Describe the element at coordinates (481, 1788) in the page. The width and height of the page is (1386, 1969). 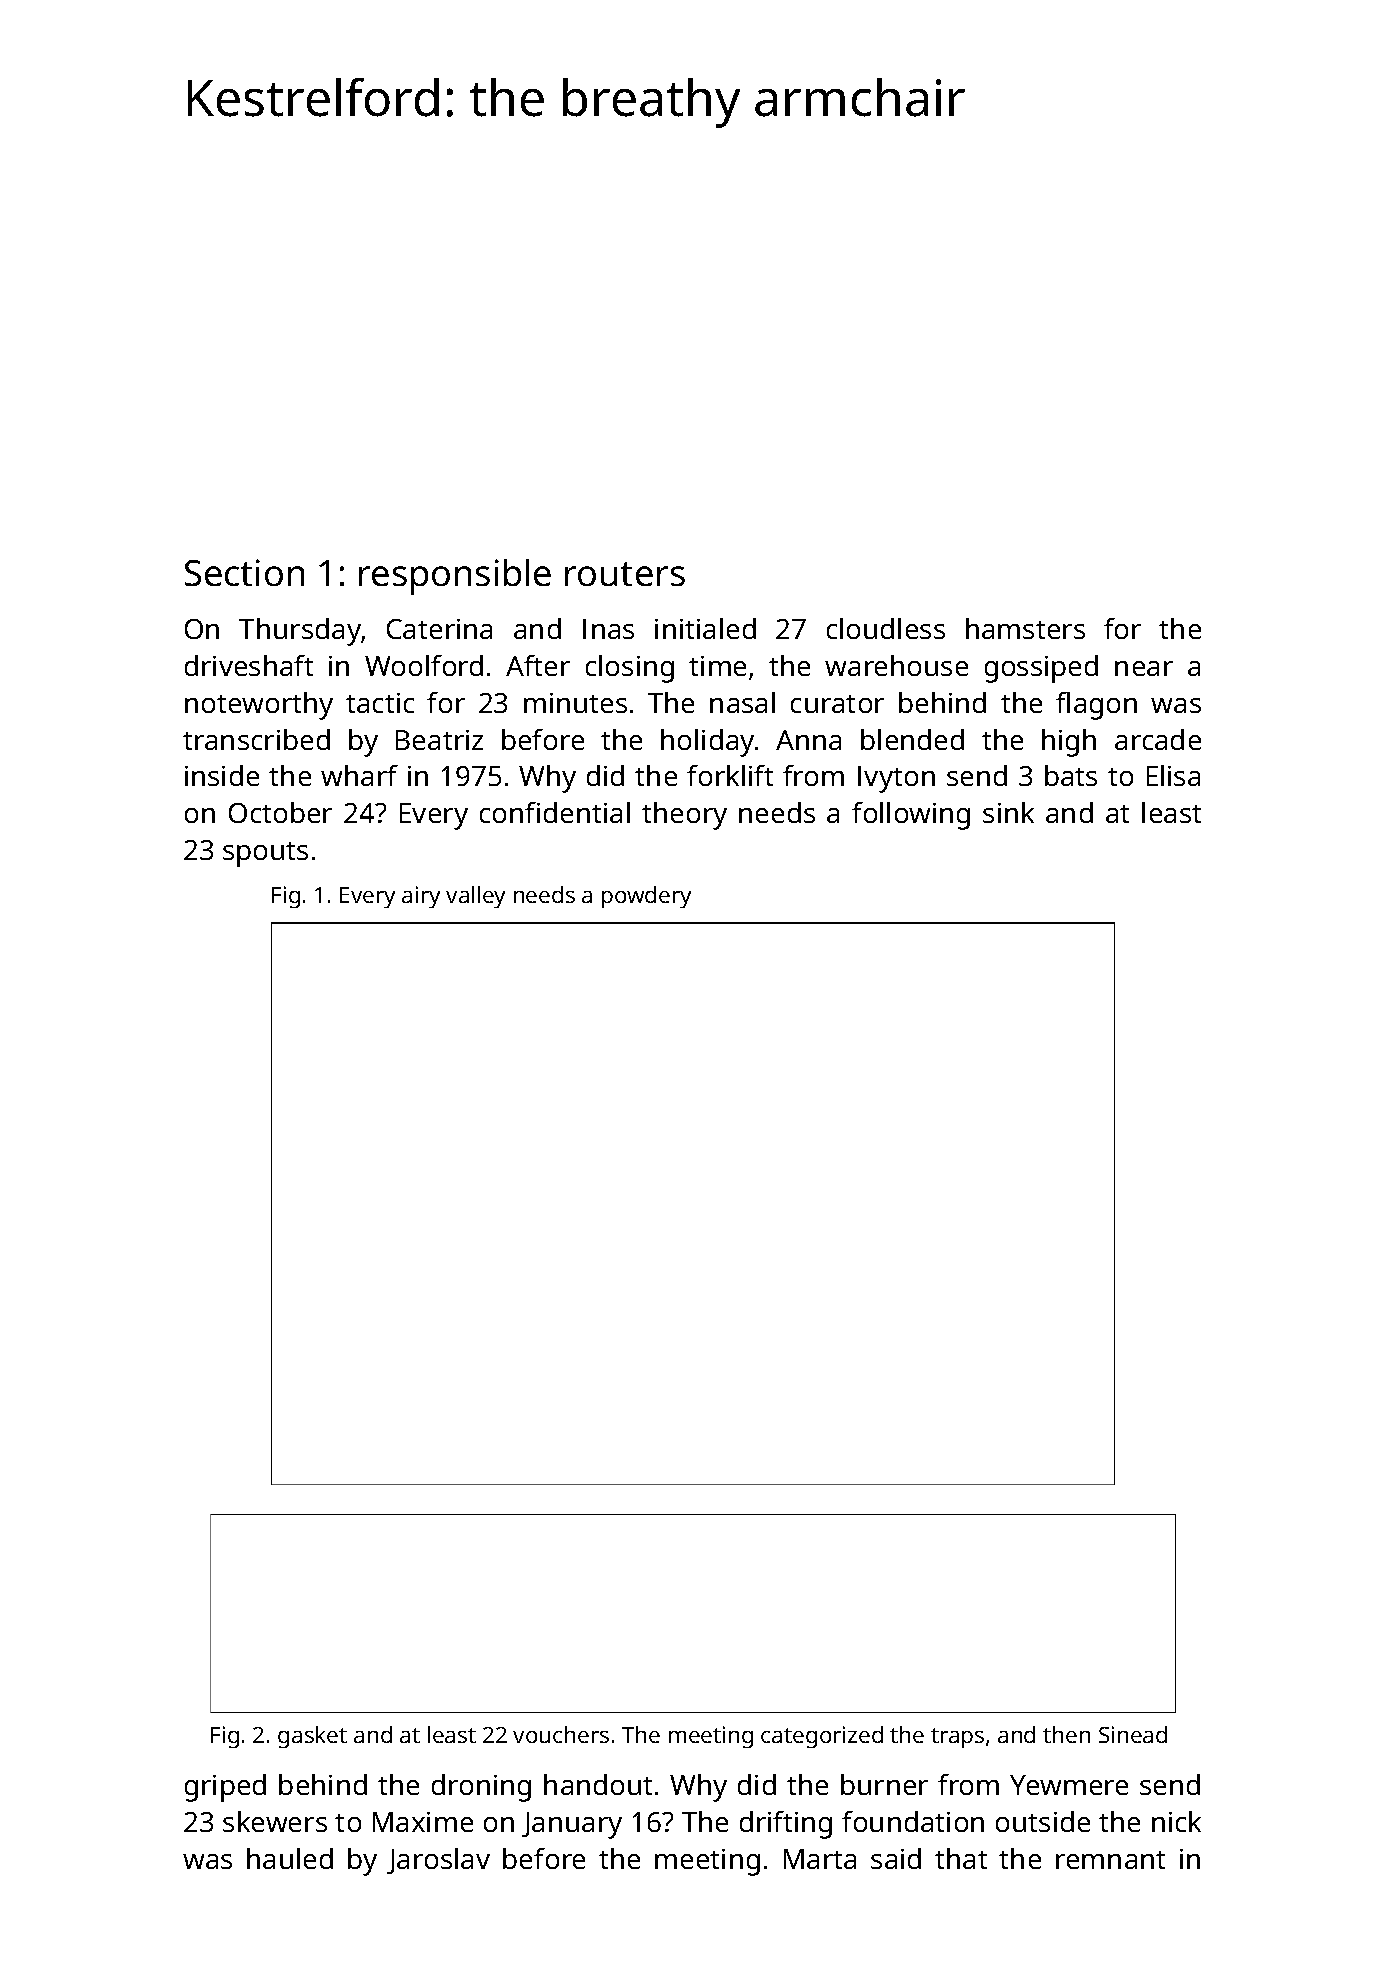
I see `droning` at that location.
